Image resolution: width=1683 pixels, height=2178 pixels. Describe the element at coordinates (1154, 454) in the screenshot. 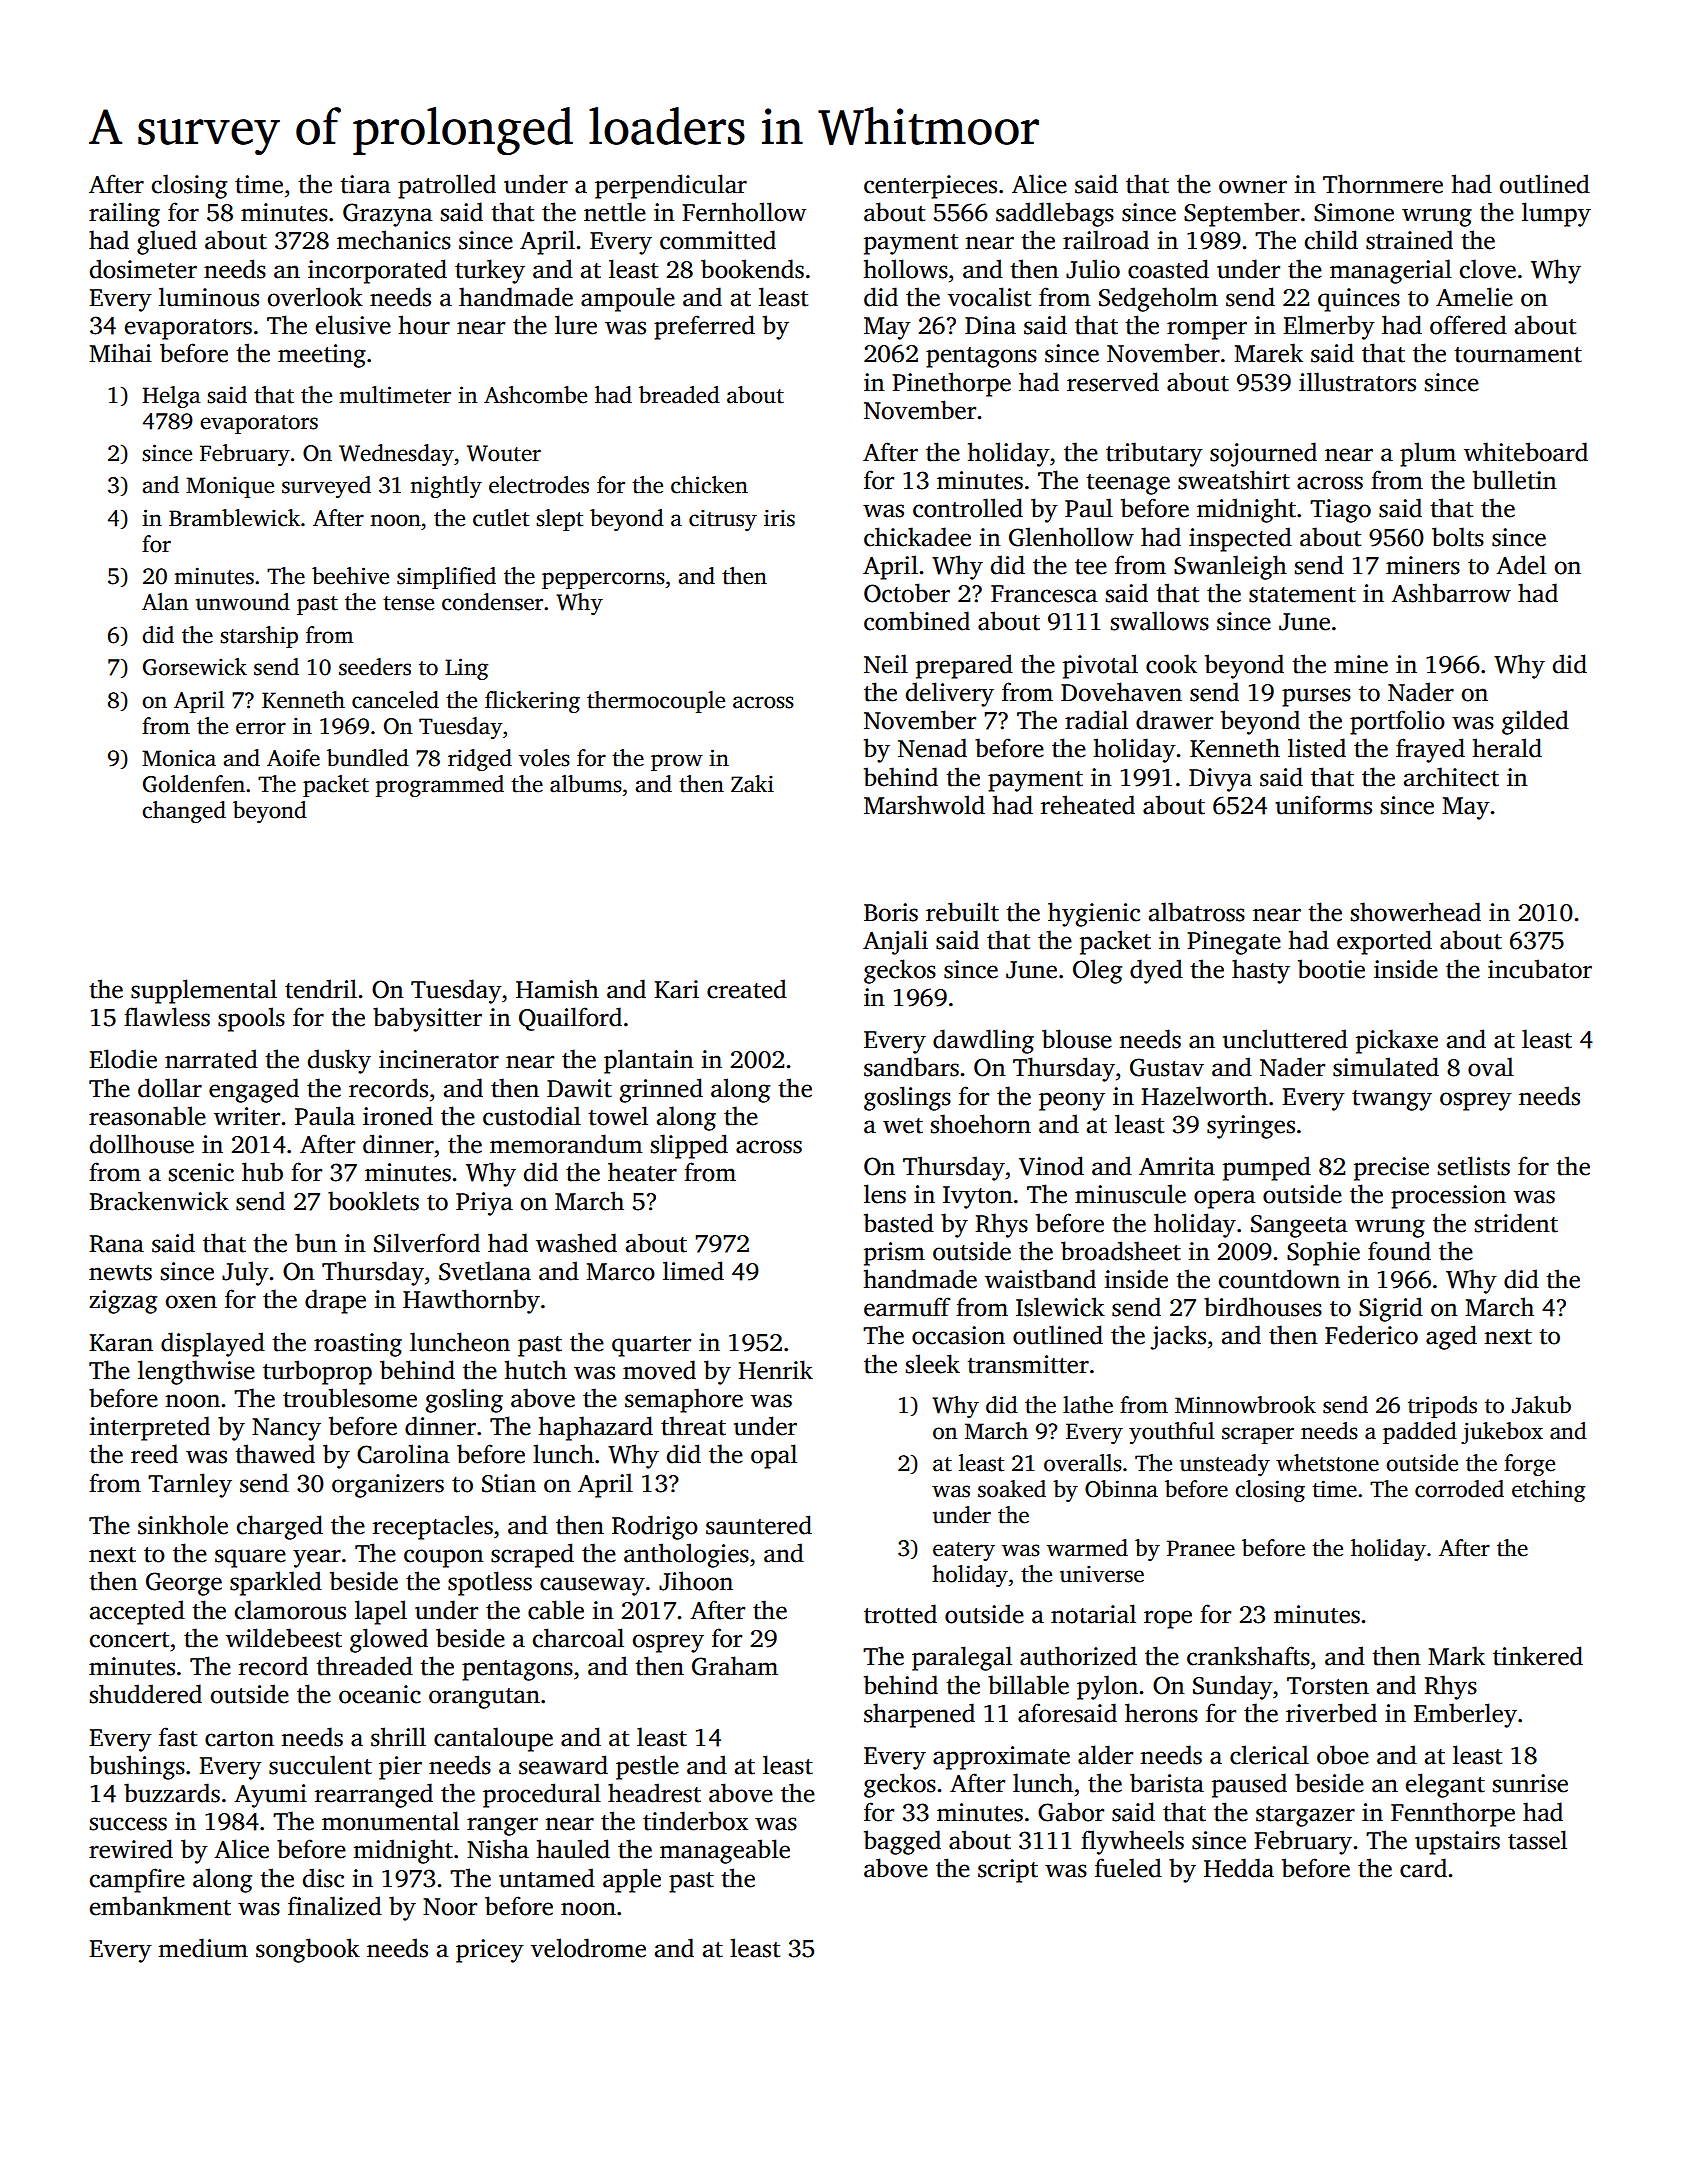

I see `tributary` at that location.
